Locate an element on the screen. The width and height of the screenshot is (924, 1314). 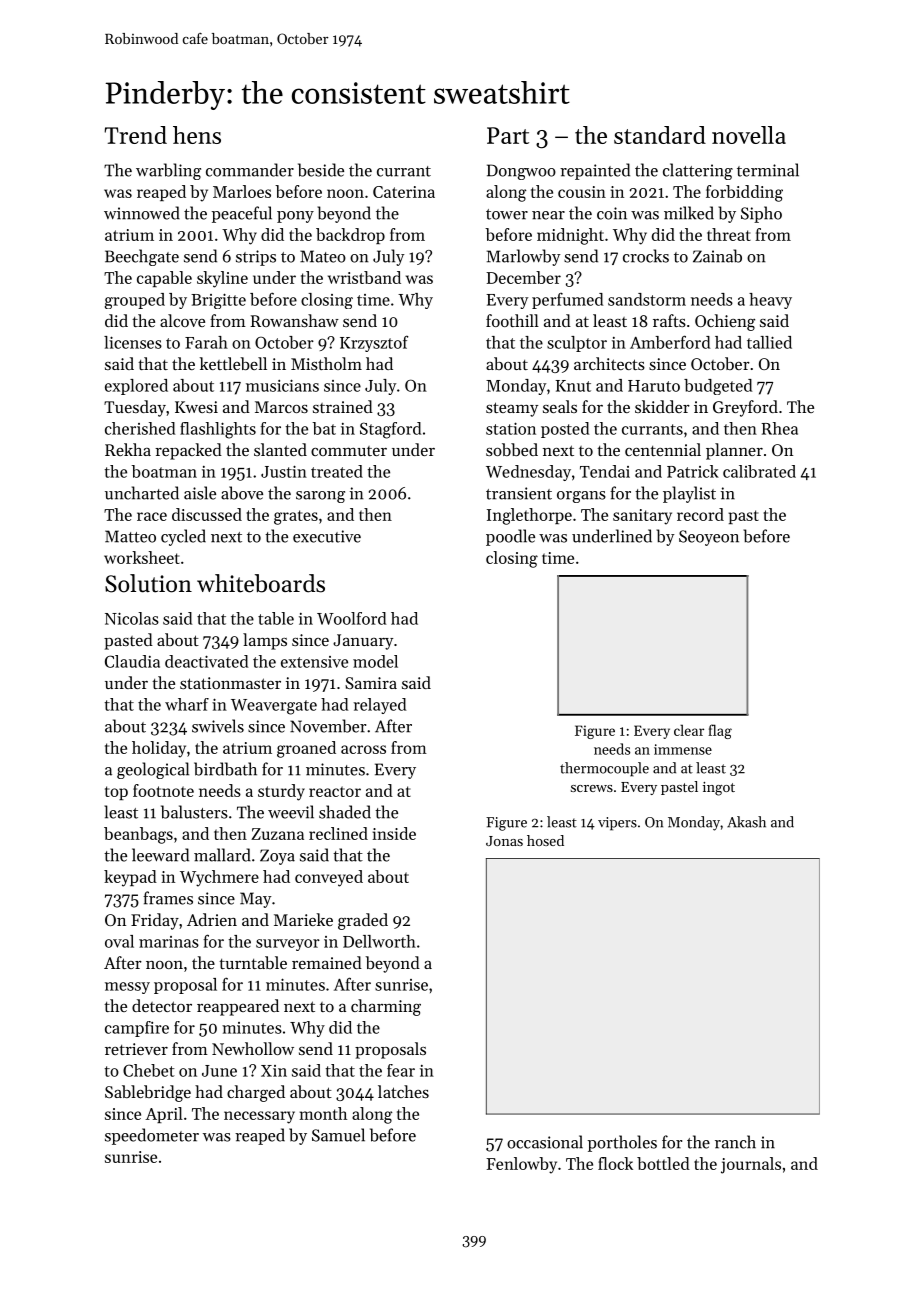
Claudia is located at coordinates (132, 661).
